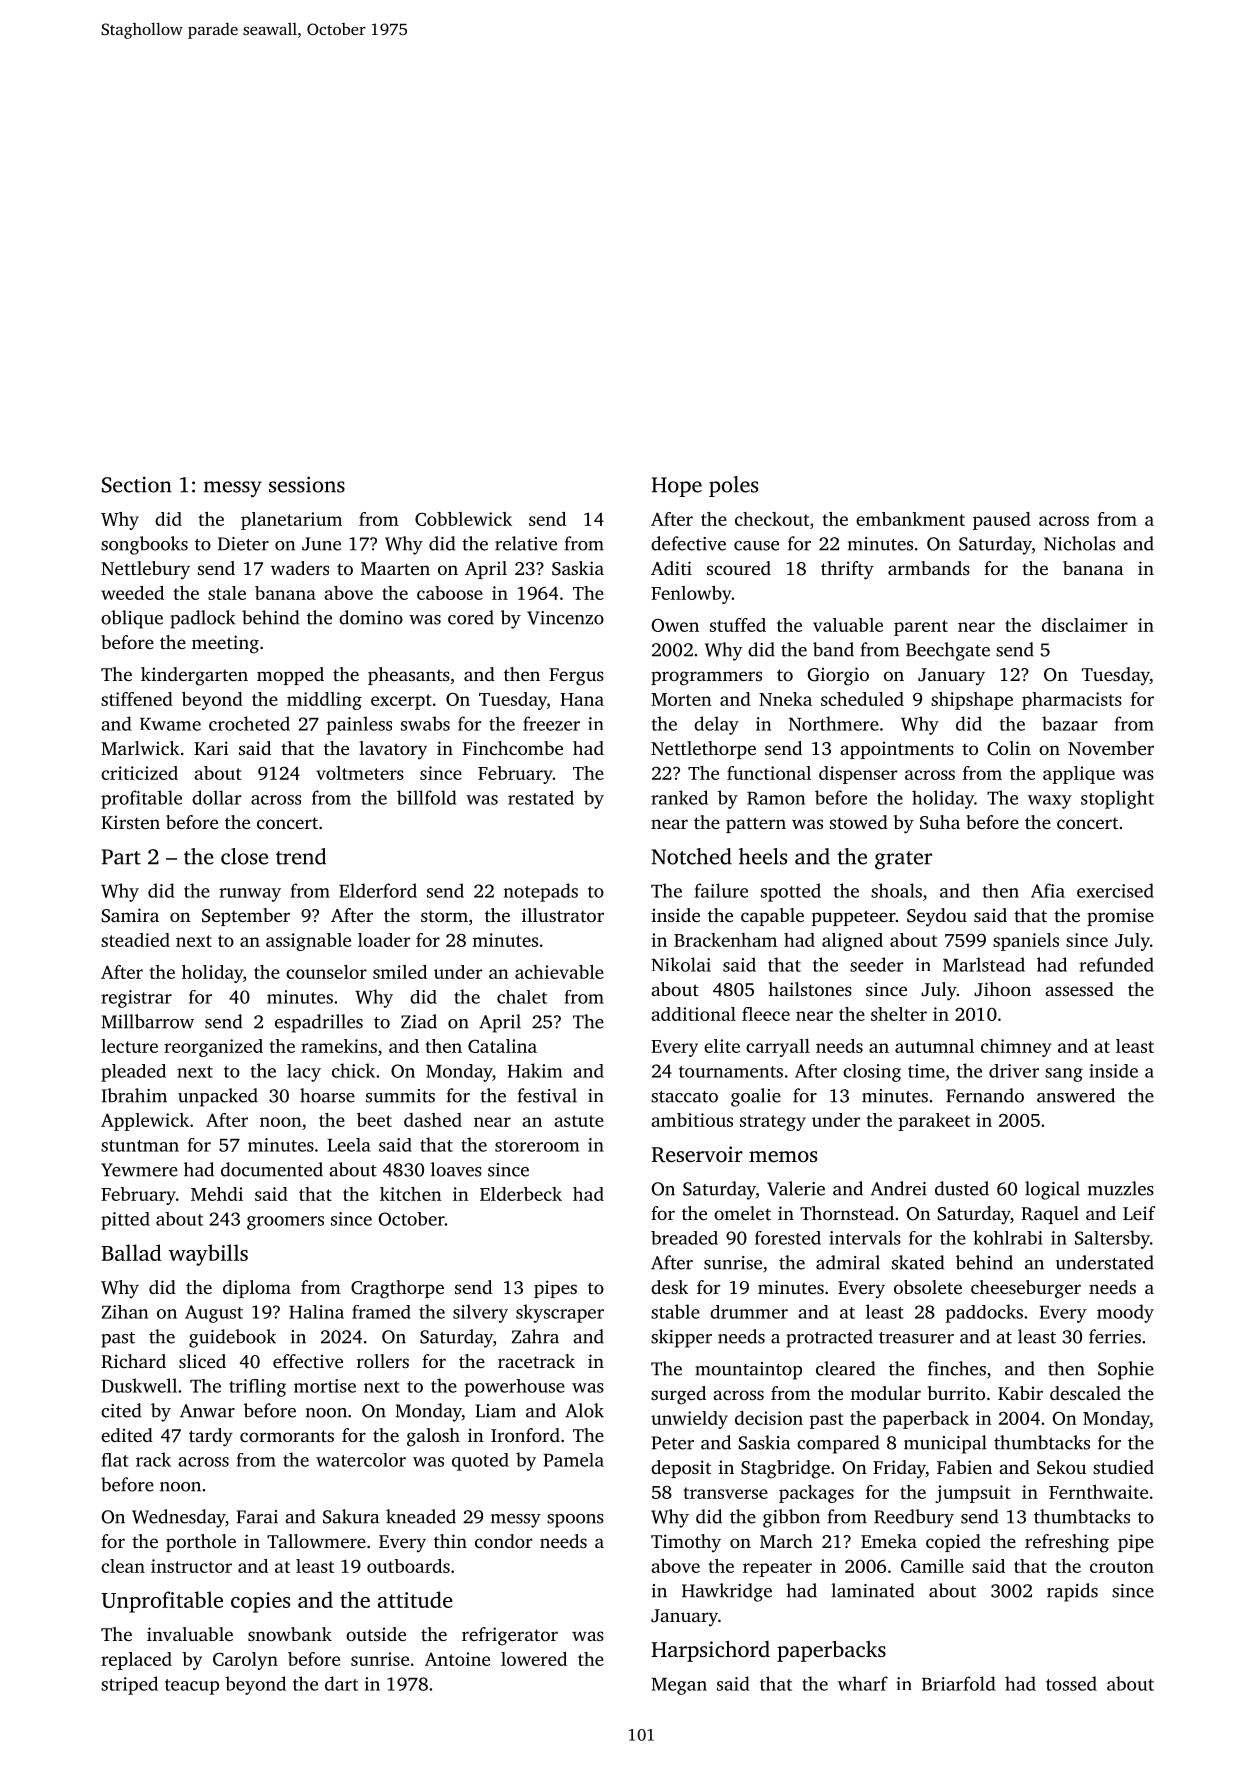  I want to click on Section, so click(137, 484).
